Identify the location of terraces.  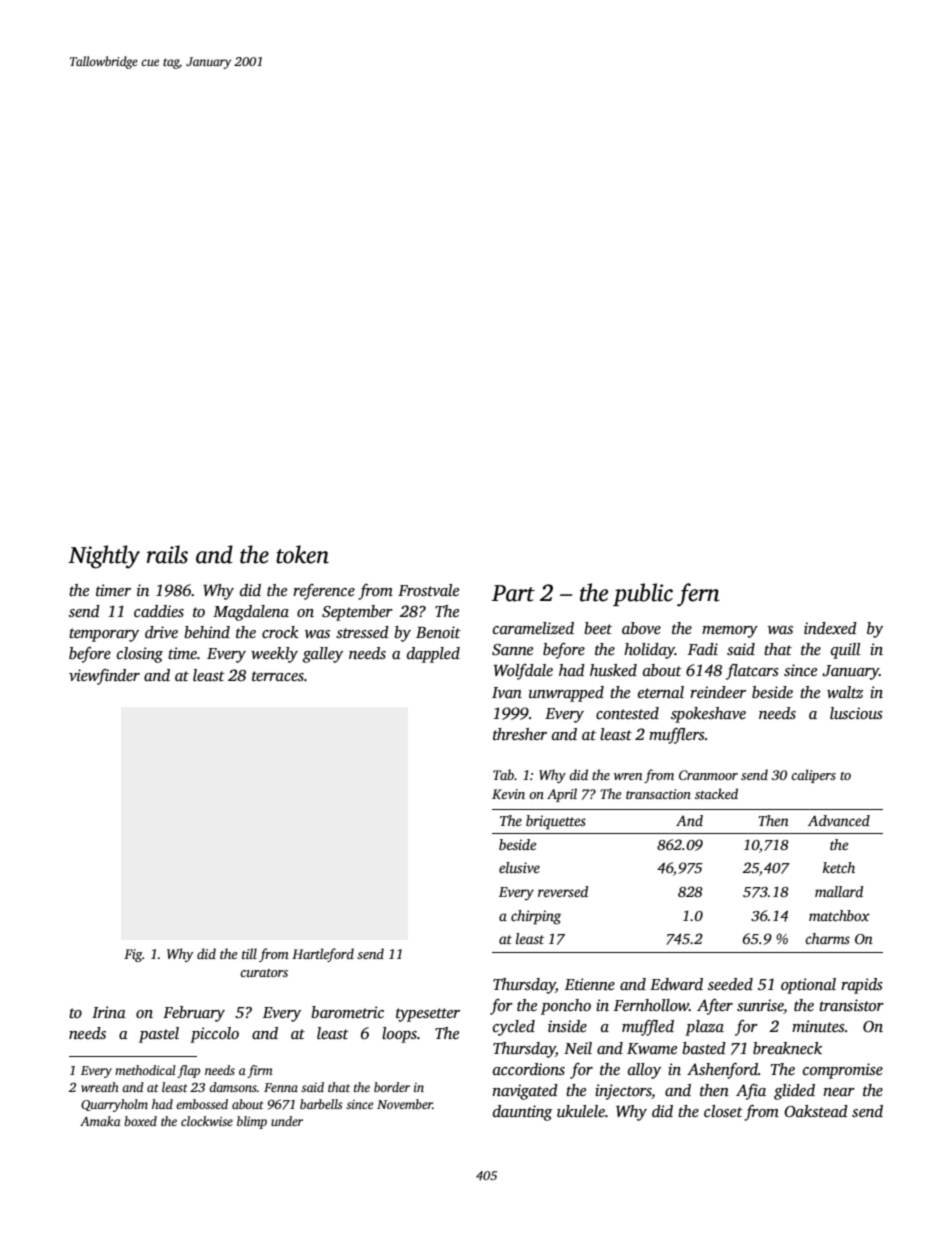
(278, 676).
